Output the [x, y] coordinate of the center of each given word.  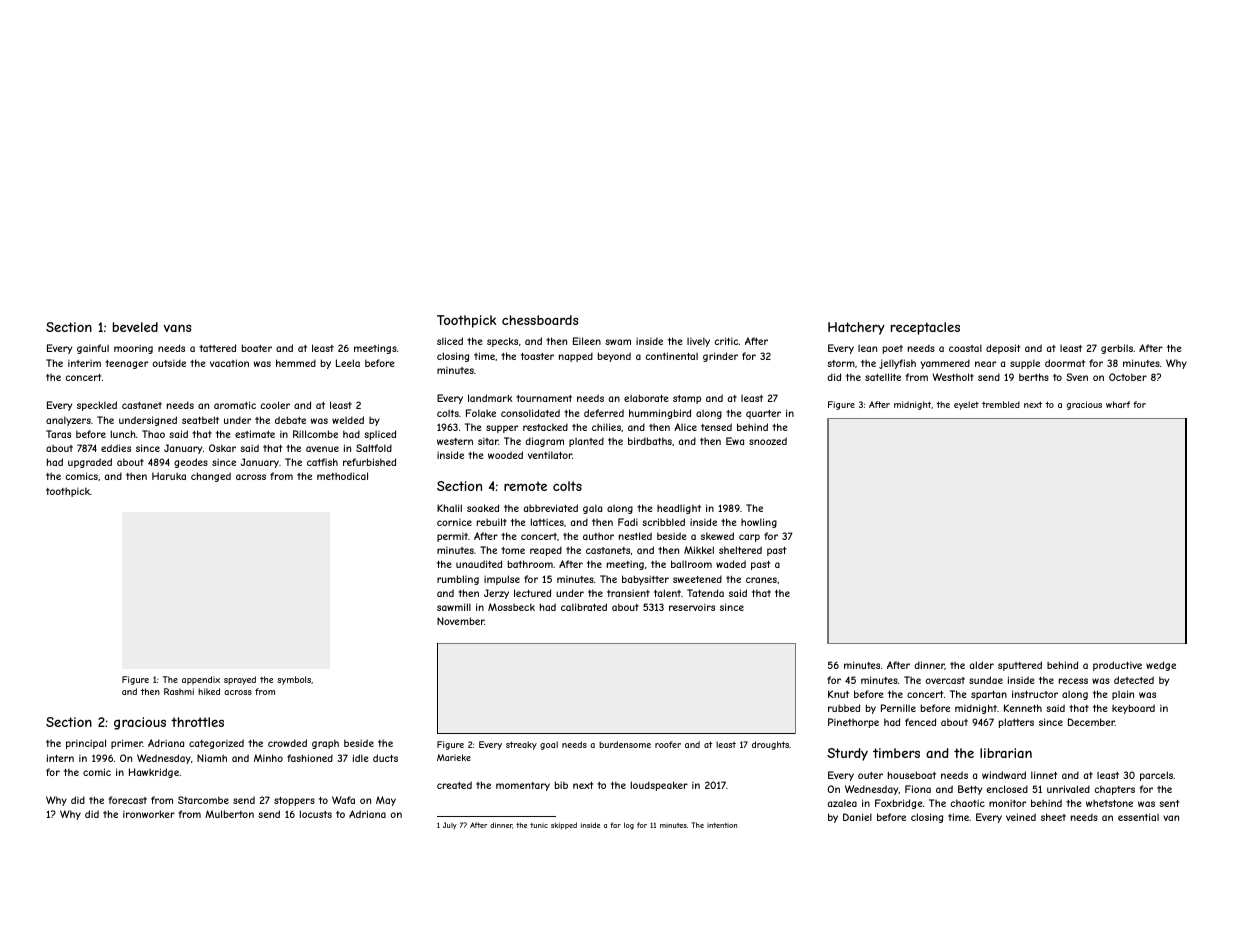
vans [178, 328]
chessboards [540, 320]
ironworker [149, 814]
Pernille [898, 708]
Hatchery [856, 328]
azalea [842, 803]
